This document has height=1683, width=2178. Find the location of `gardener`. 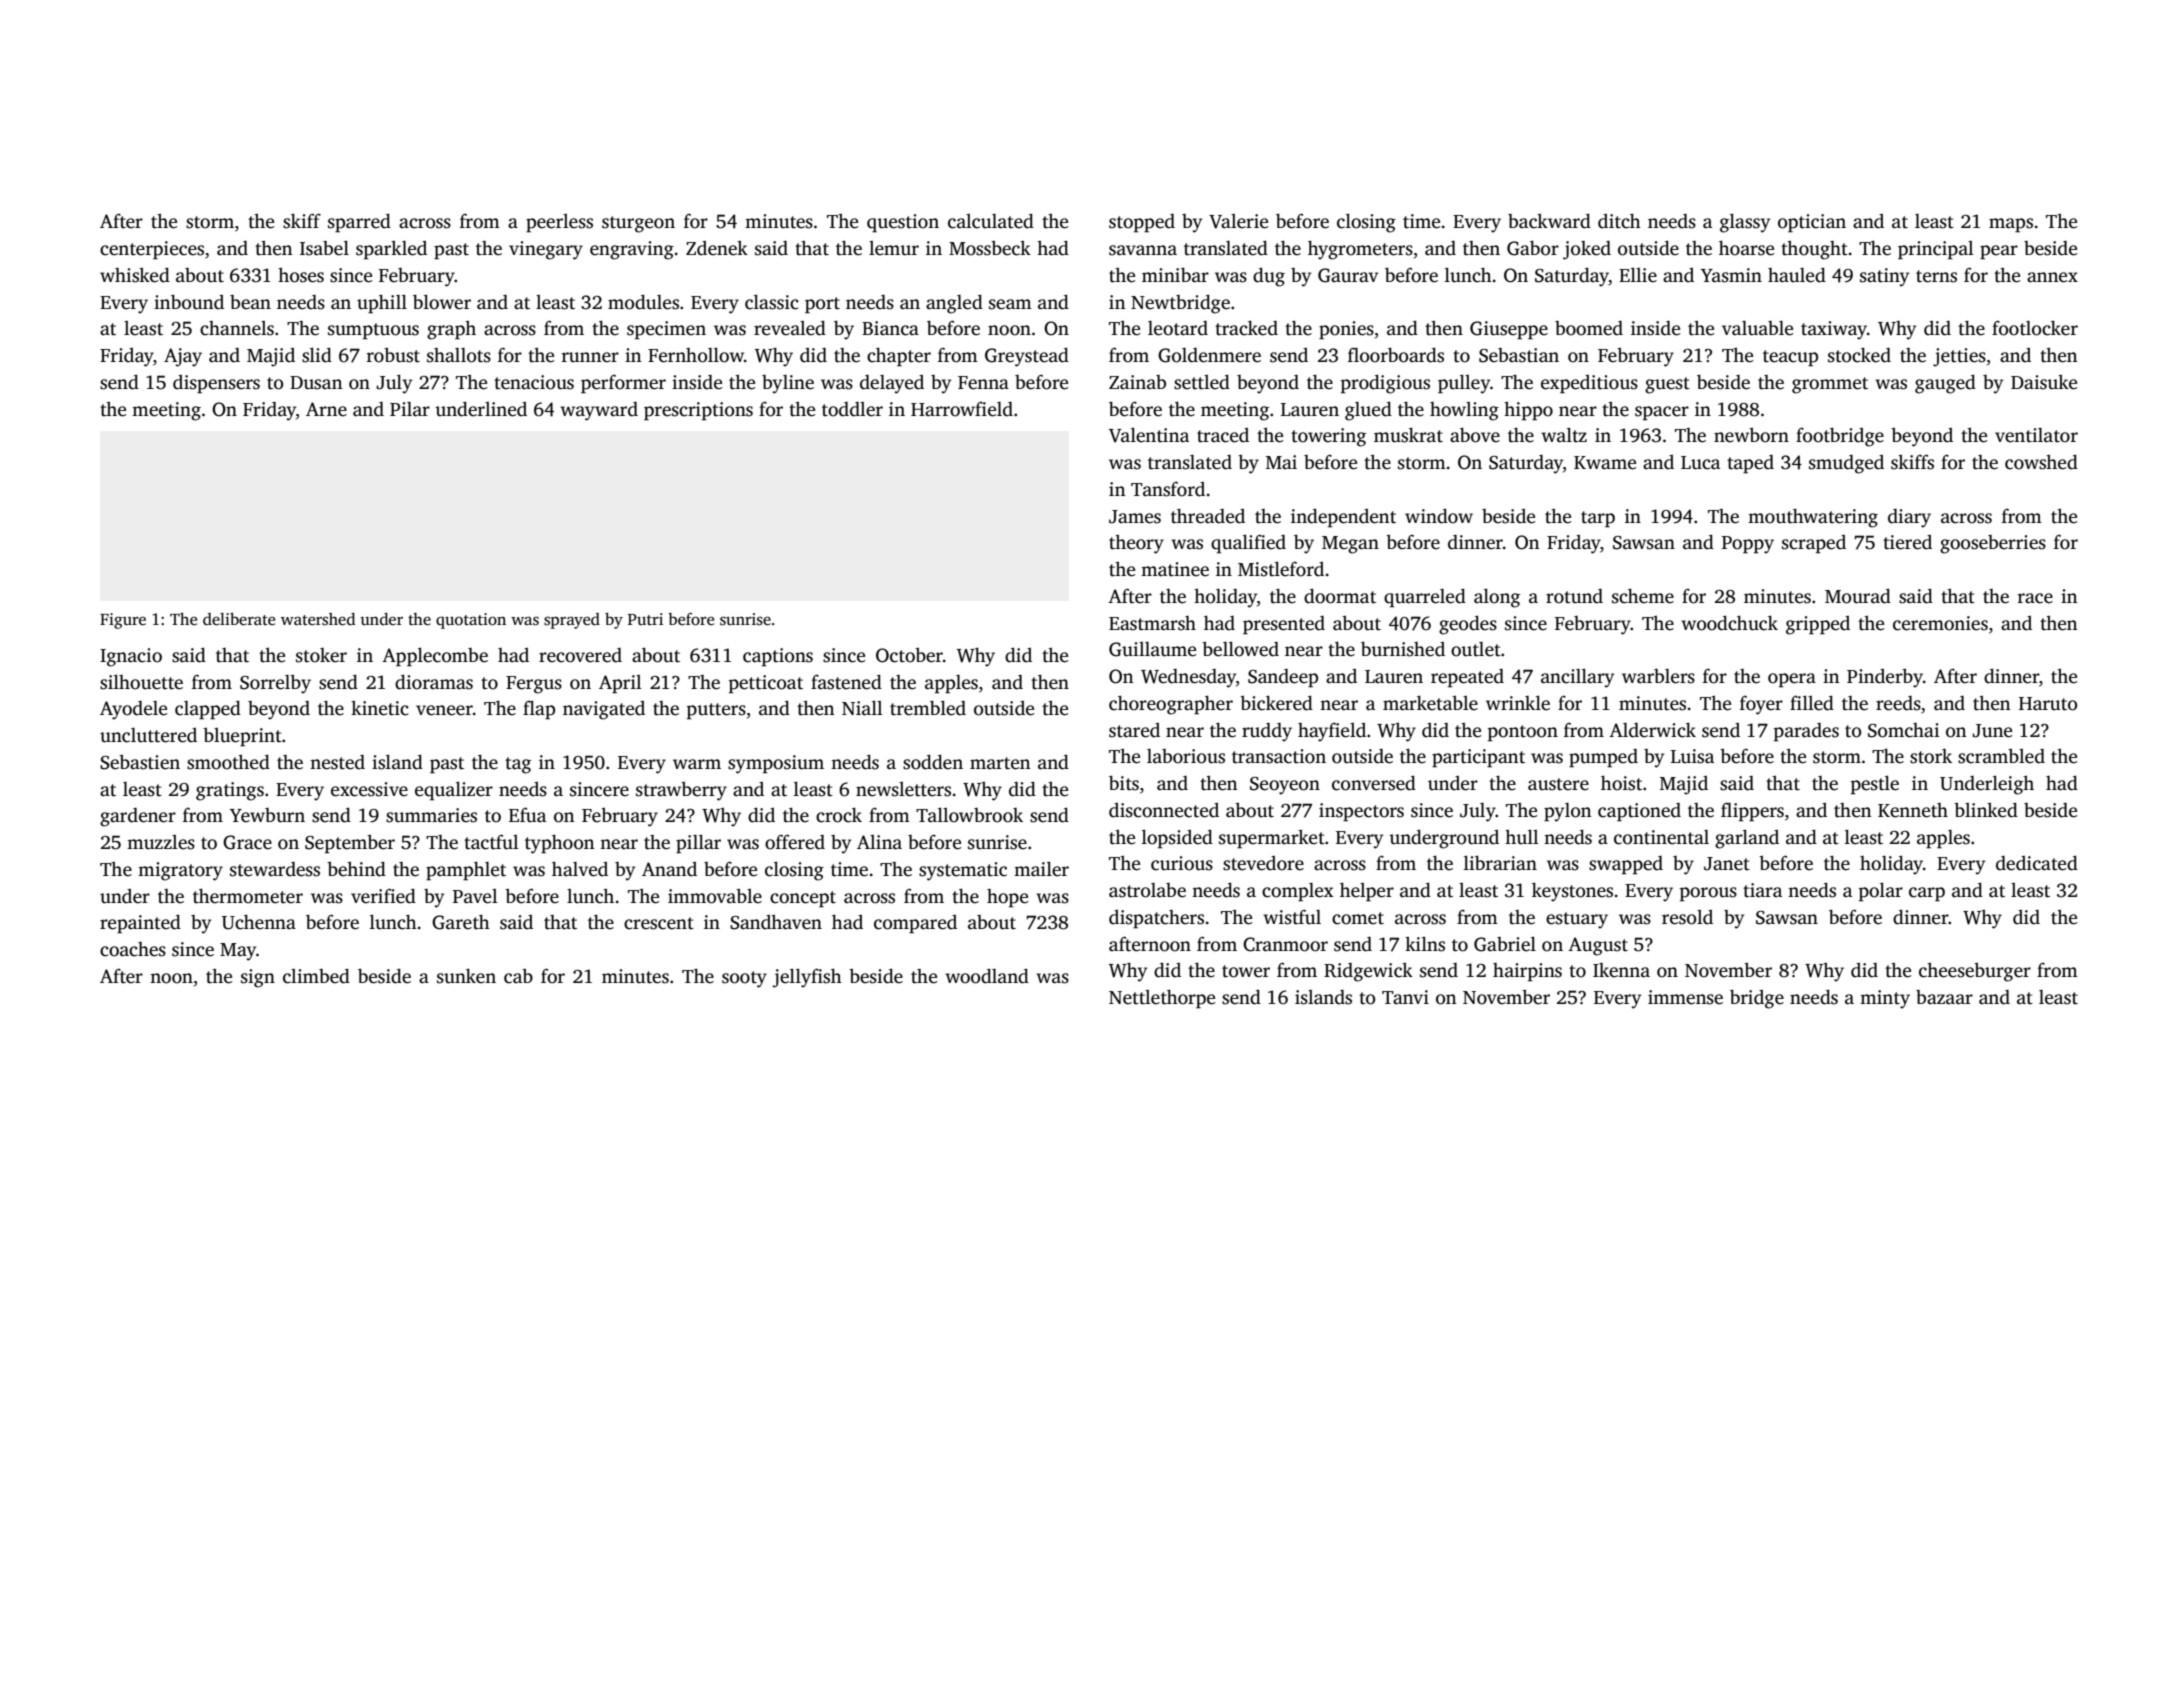

gardener is located at coordinates (138, 817).
